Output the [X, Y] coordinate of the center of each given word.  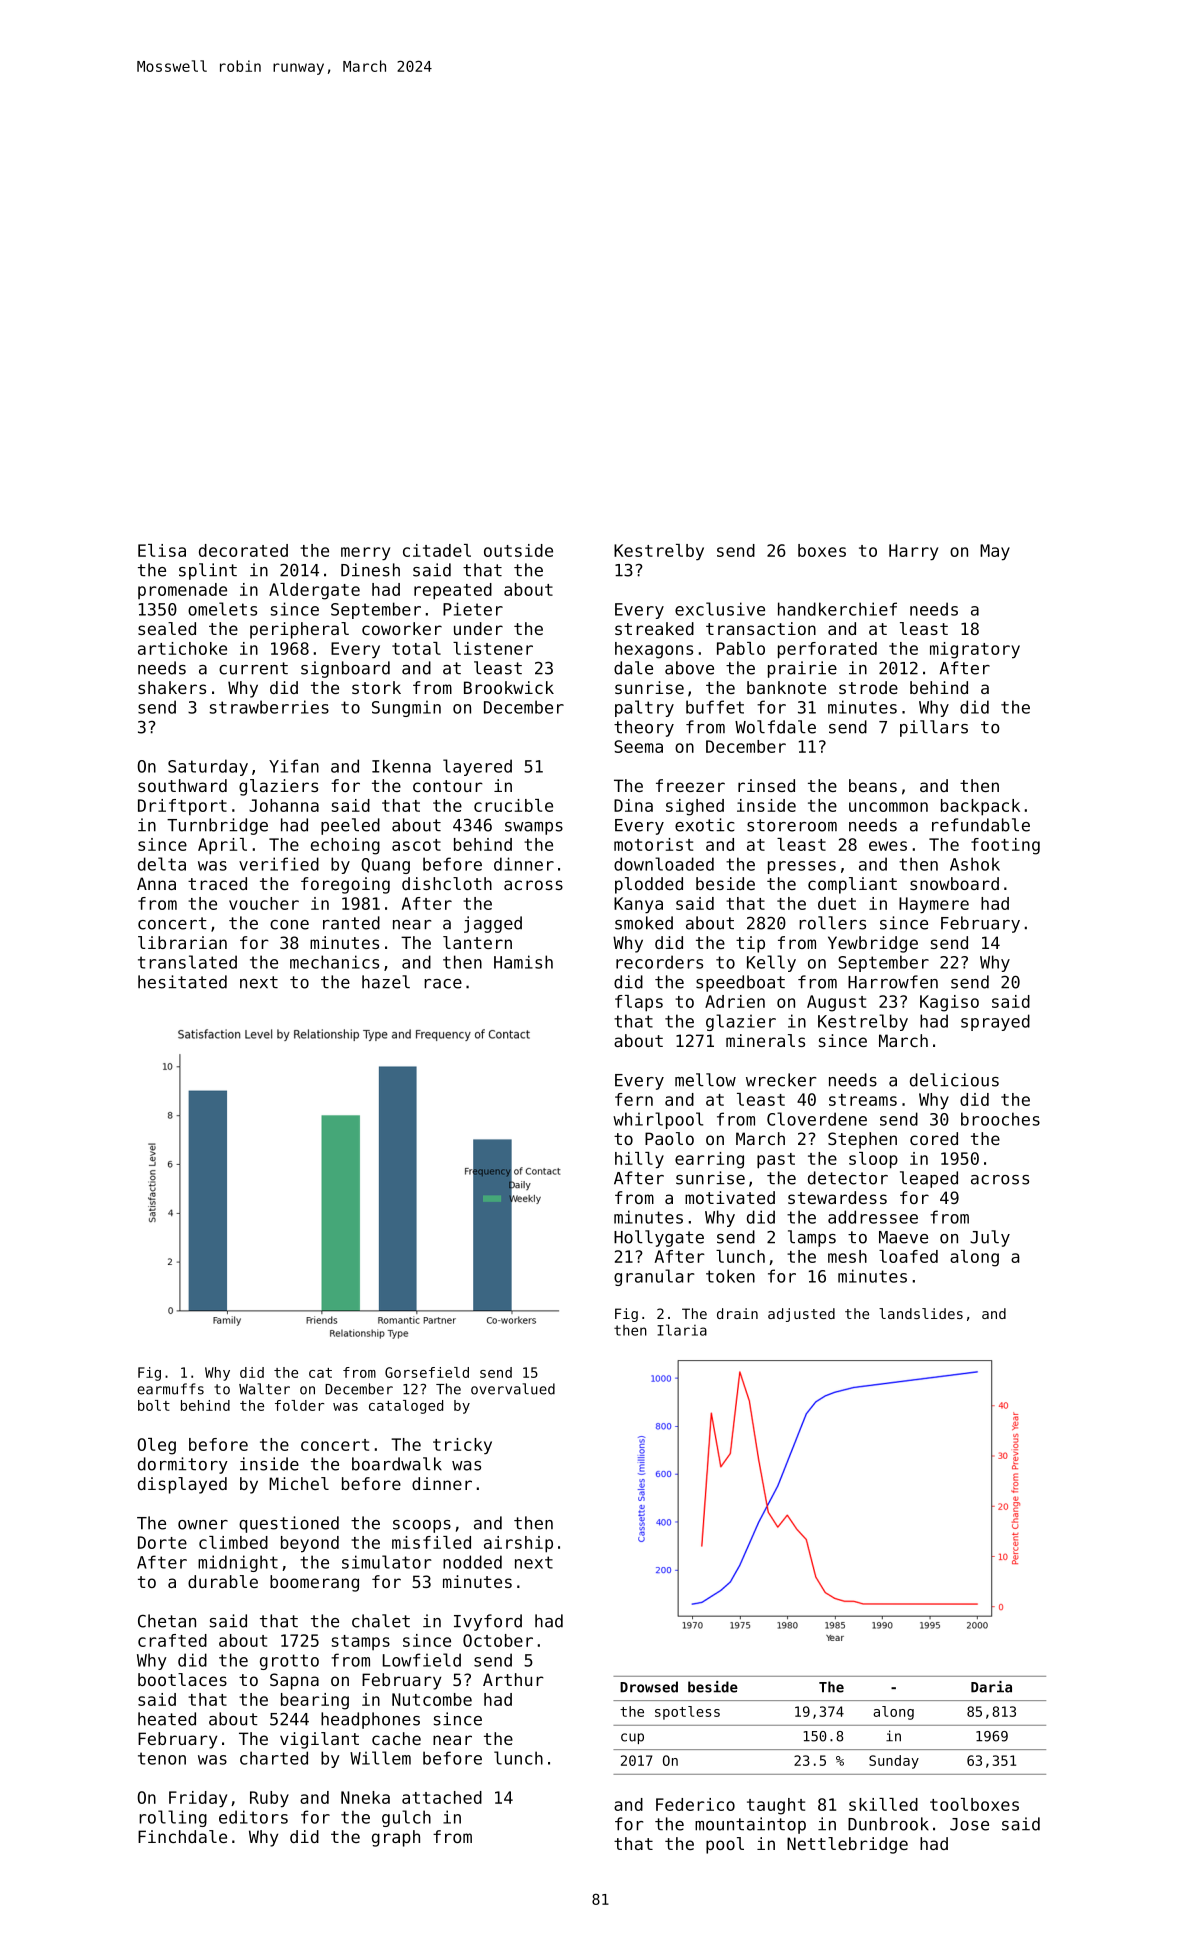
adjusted [801, 1315]
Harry [913, 552]
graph [396, 1838]
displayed [182, 1485]
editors [253, 1817]
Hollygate [659, 1238]
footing [1005, 846]
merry [365, 554]
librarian [182, 942]
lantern [477, 942]
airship [518, 1544]
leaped [929, 1179]
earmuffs [170, 1389]
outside [518, 550]
